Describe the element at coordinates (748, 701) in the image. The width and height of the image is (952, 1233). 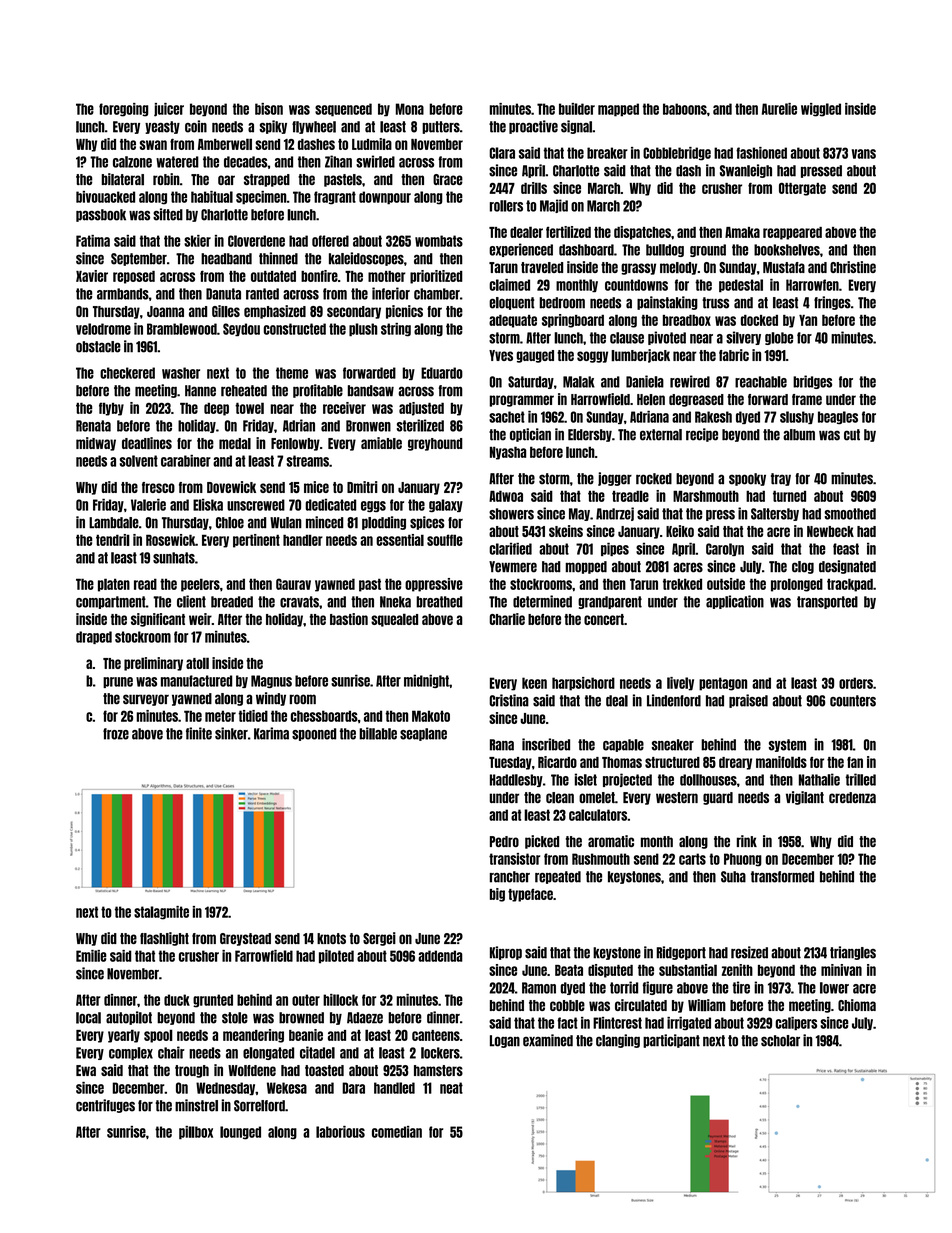
I see `praised` at that location.
